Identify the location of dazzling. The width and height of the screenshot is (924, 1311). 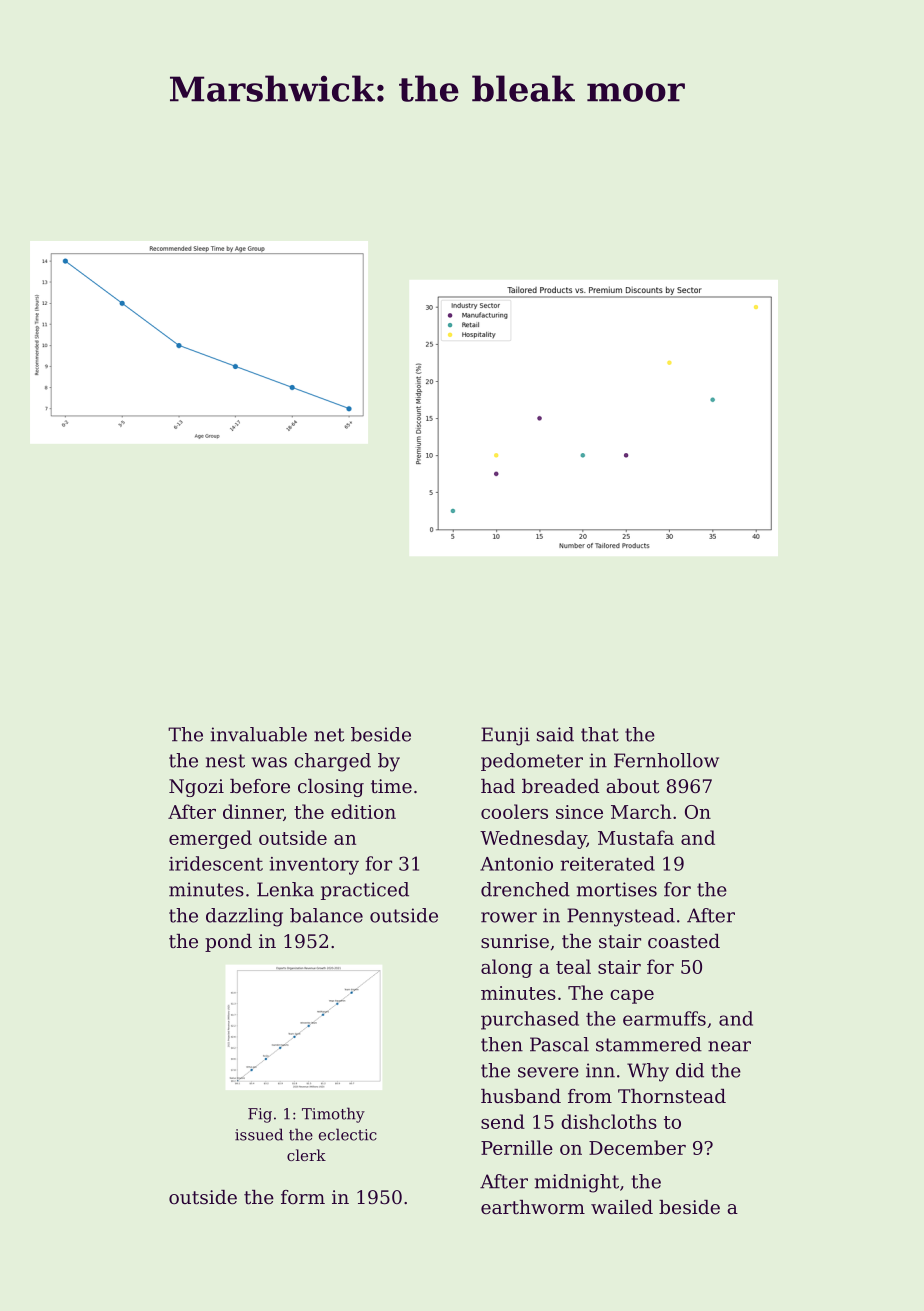
(244, 917).
